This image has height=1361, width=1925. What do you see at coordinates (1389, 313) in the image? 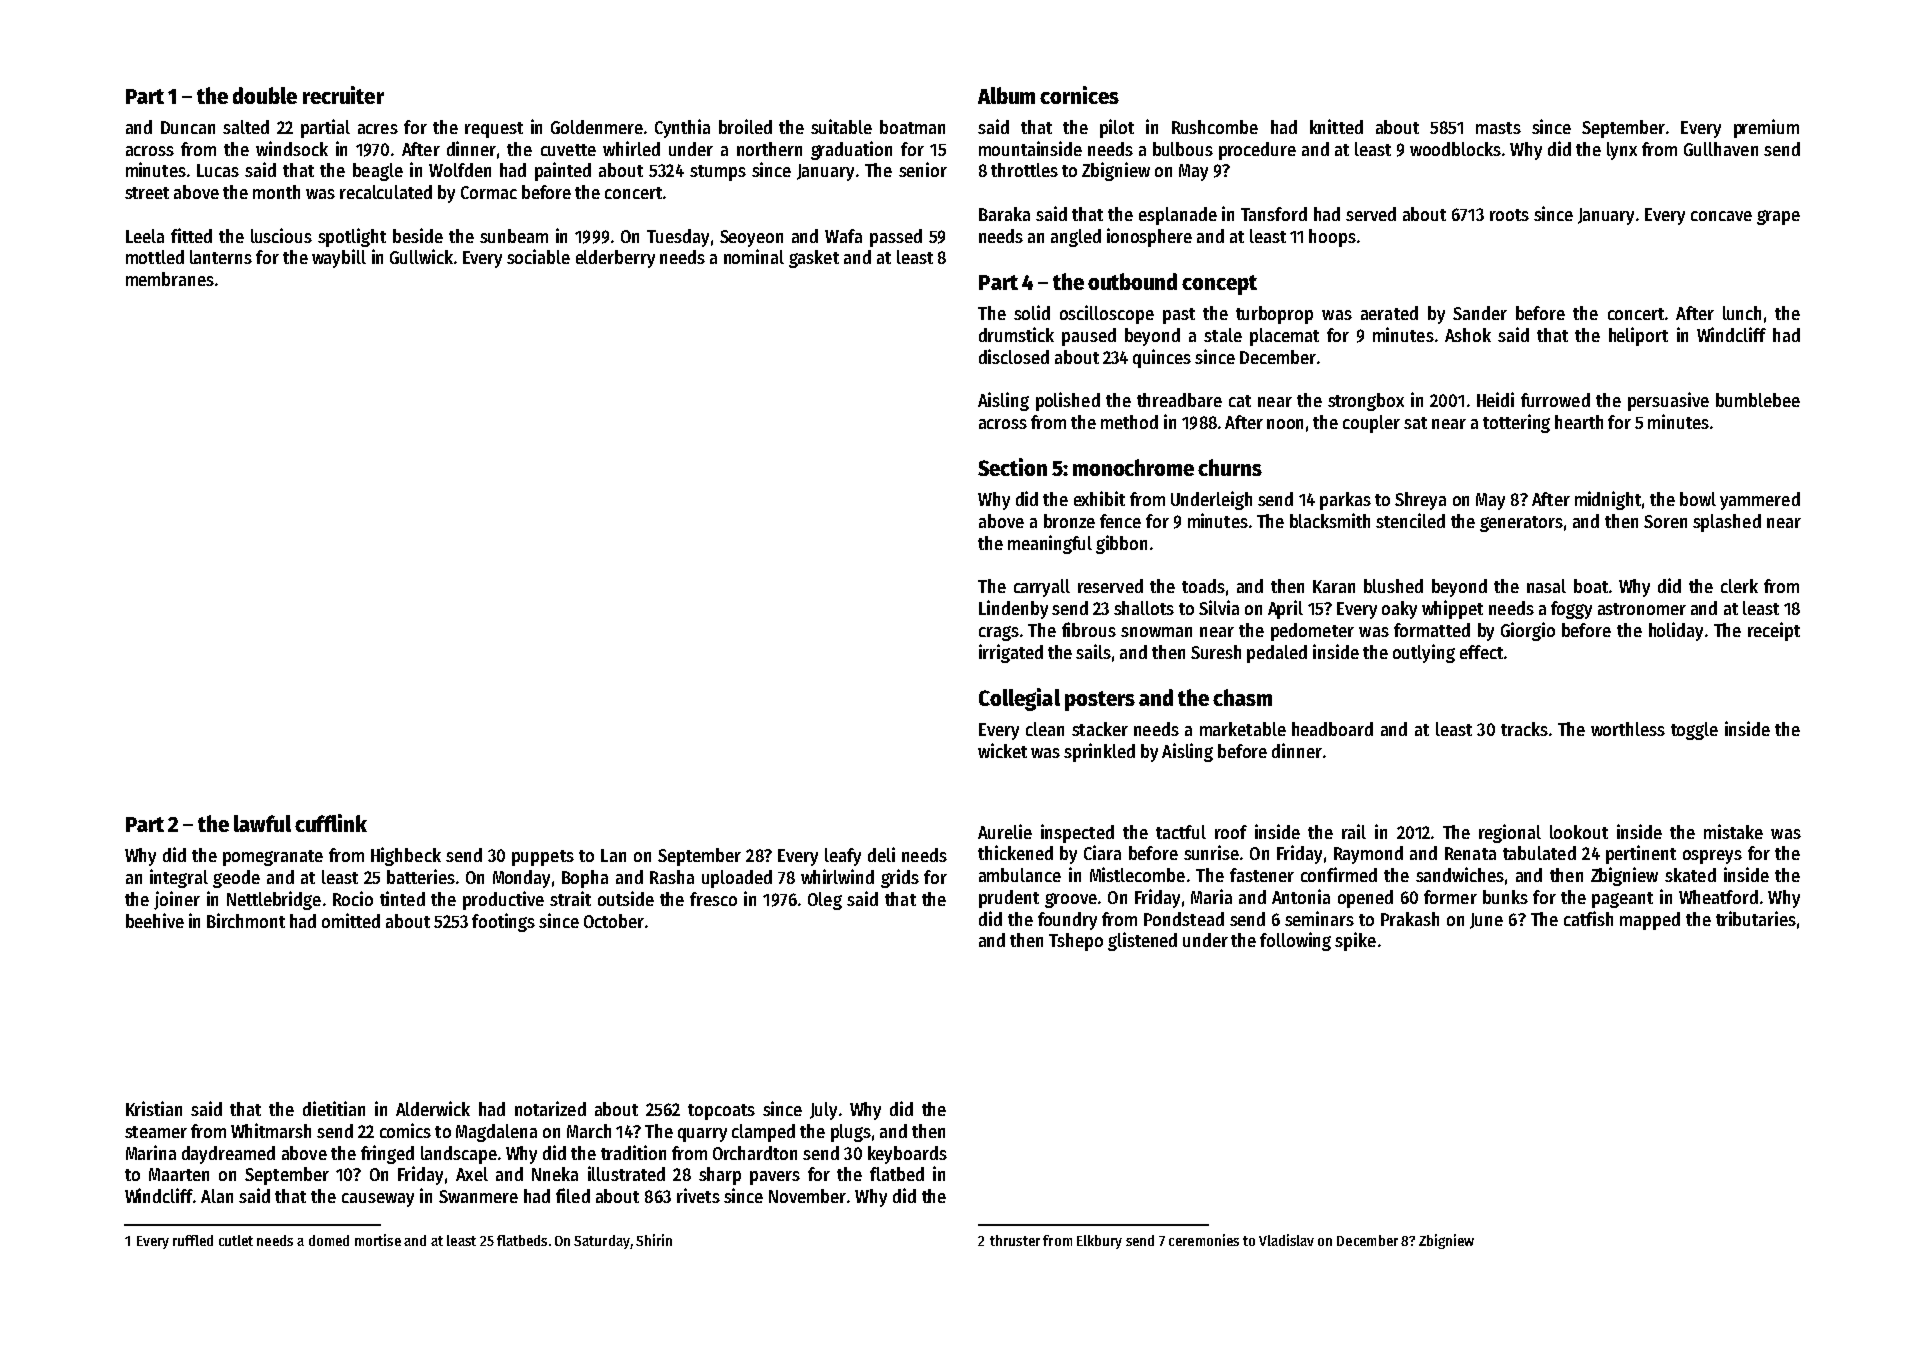
I see `aerated` at bounding box center [1389, 313].
